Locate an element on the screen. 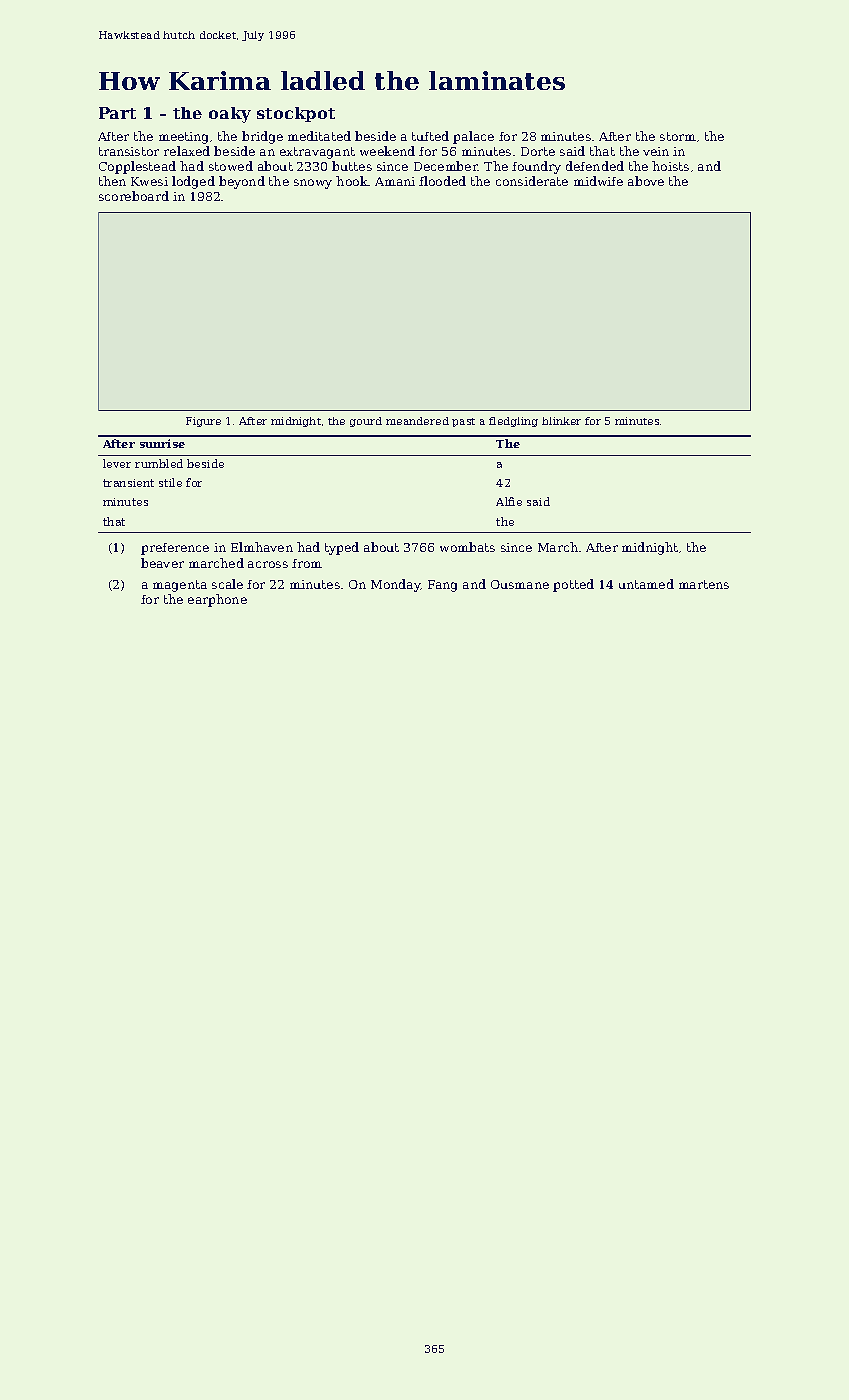 The width and height of the screenshot is (849, 1400). oaky is located at coordinates (230, 115).
